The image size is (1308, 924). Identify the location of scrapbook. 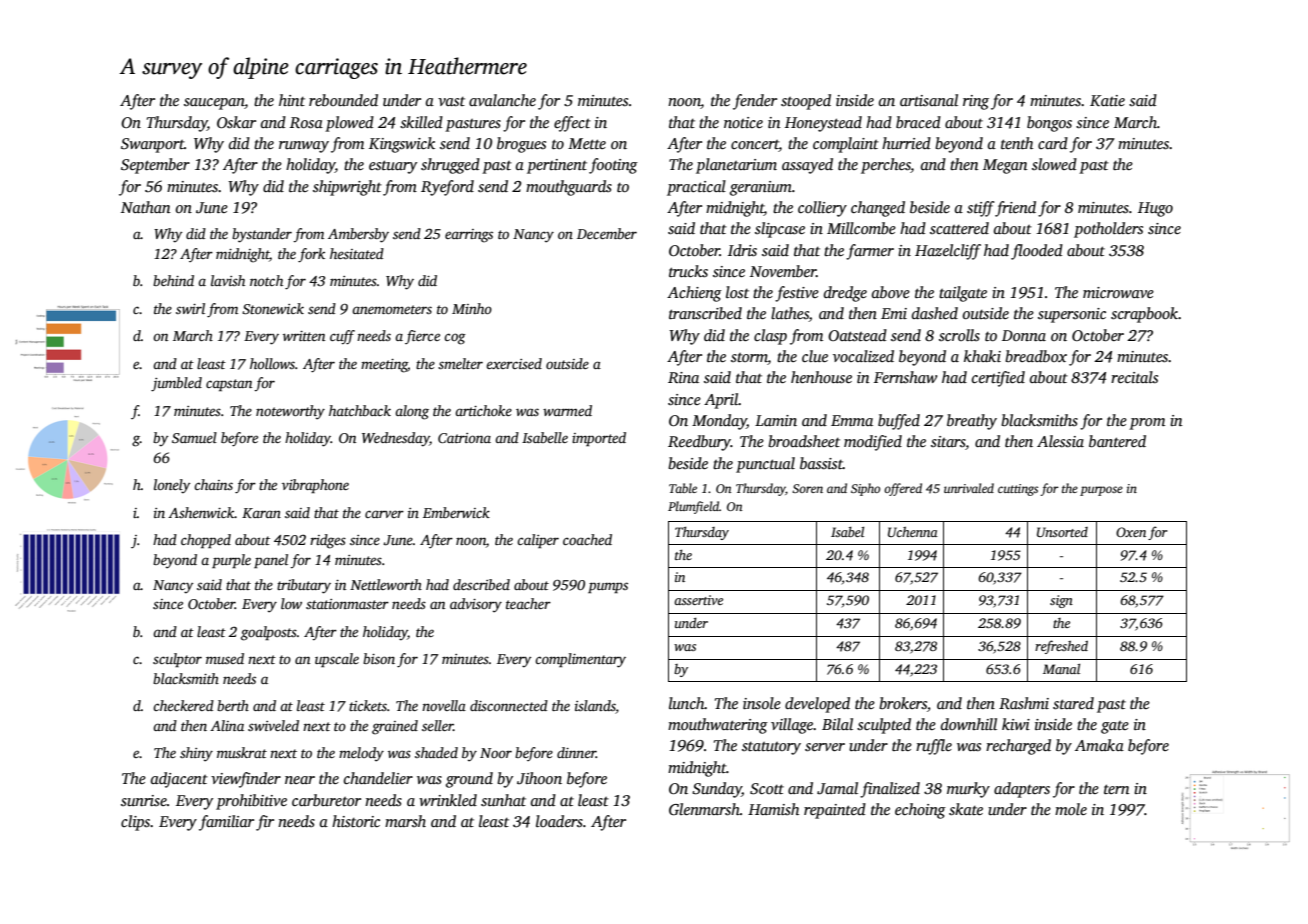
(1144, 315).
